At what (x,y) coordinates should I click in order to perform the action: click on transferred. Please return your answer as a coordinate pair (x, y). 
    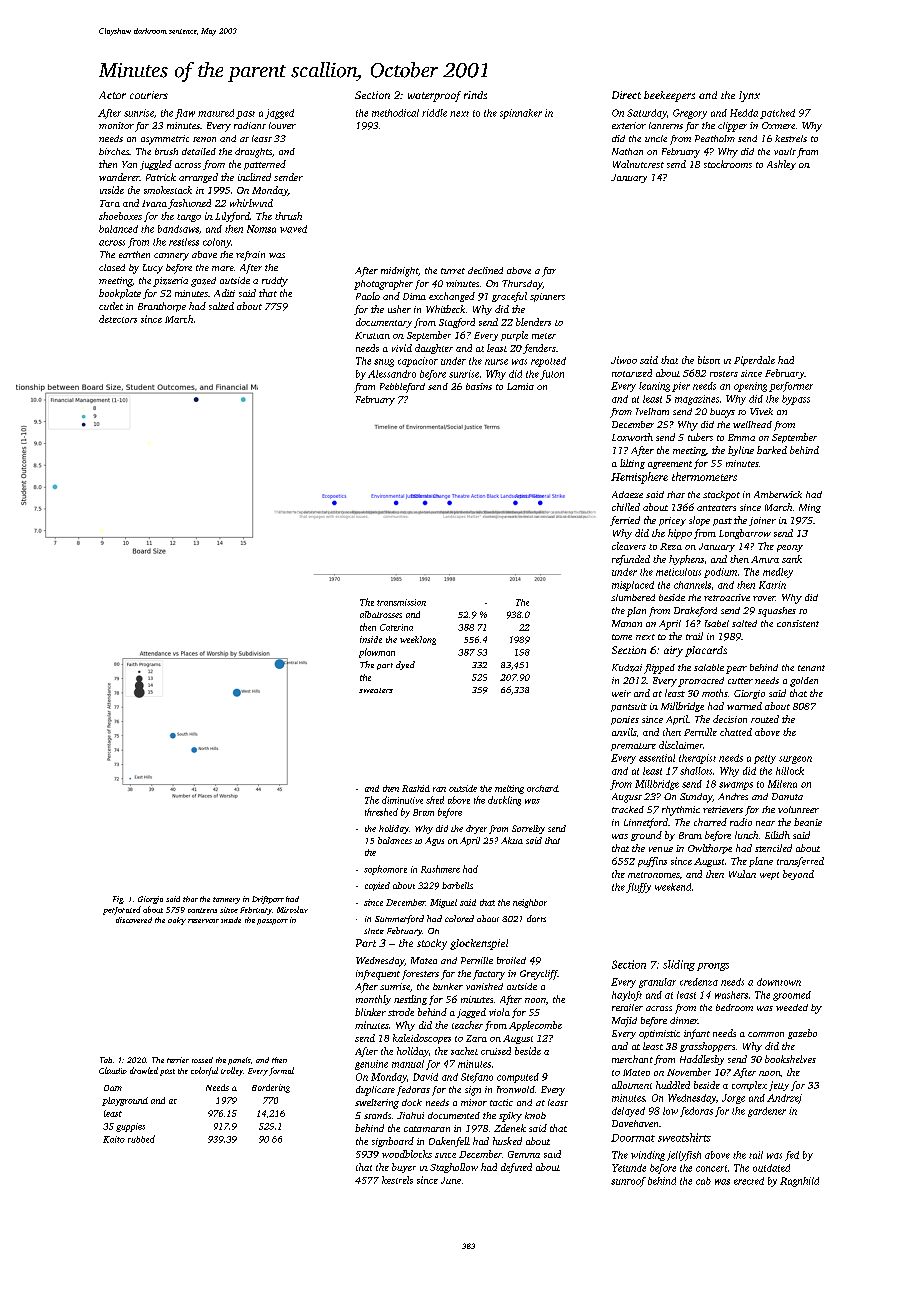
    Looking at the image, I should click on (800, 862).
